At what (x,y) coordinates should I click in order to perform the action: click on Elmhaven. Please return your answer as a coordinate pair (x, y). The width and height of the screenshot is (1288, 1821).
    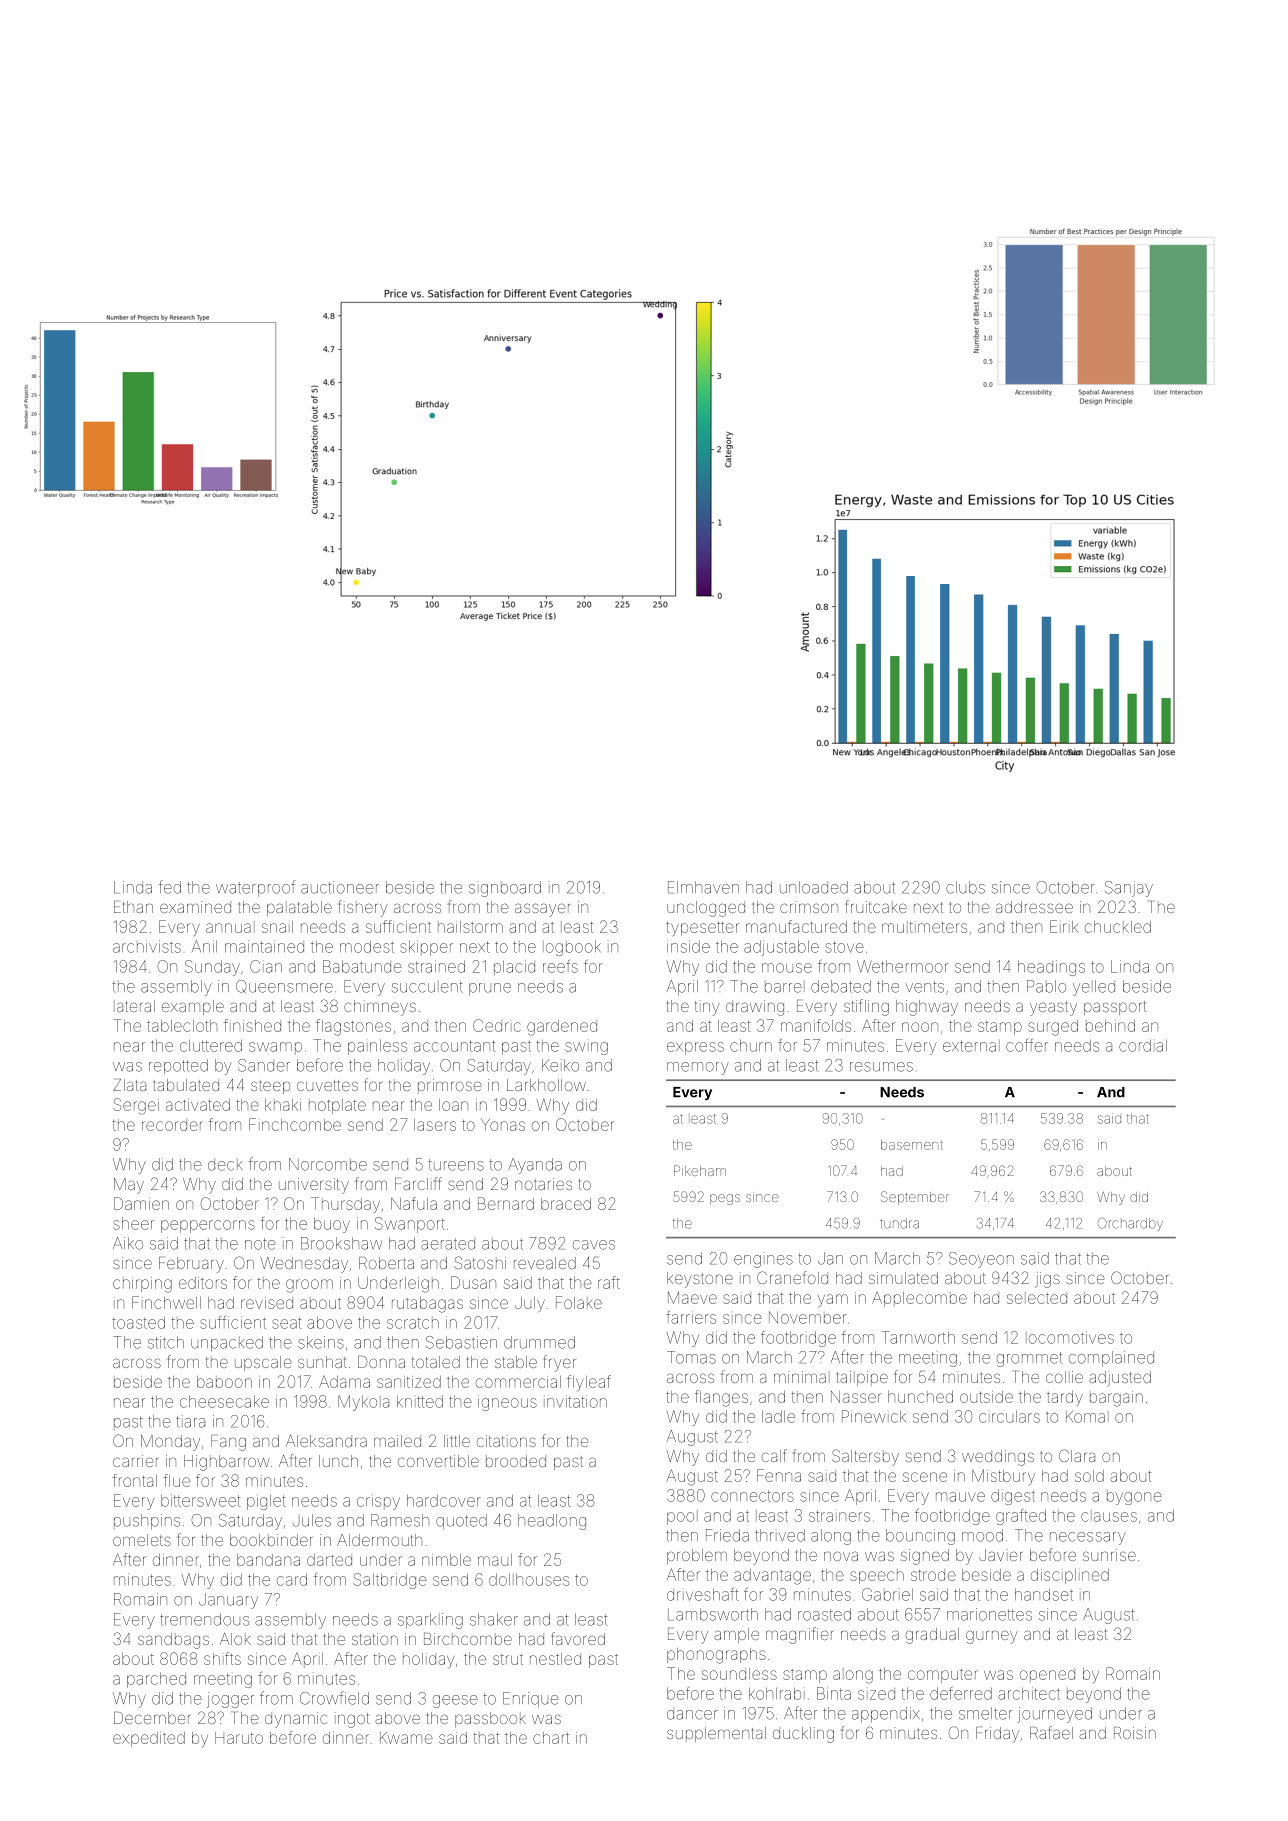
    Looking at the image, I should click on (703, 887).
